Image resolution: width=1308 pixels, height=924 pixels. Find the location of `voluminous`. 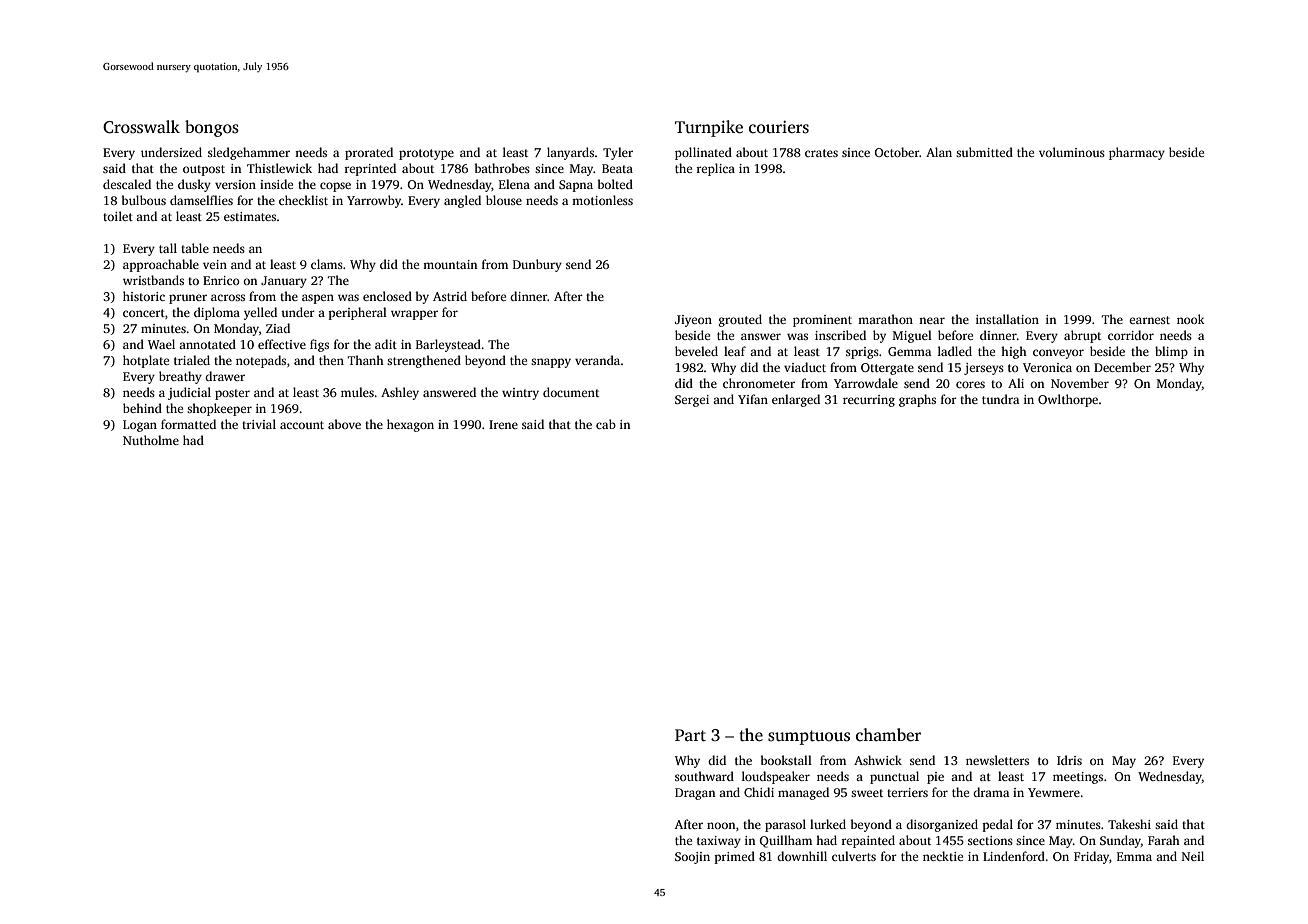

voluminous is located at coordinates (1072, 152).
